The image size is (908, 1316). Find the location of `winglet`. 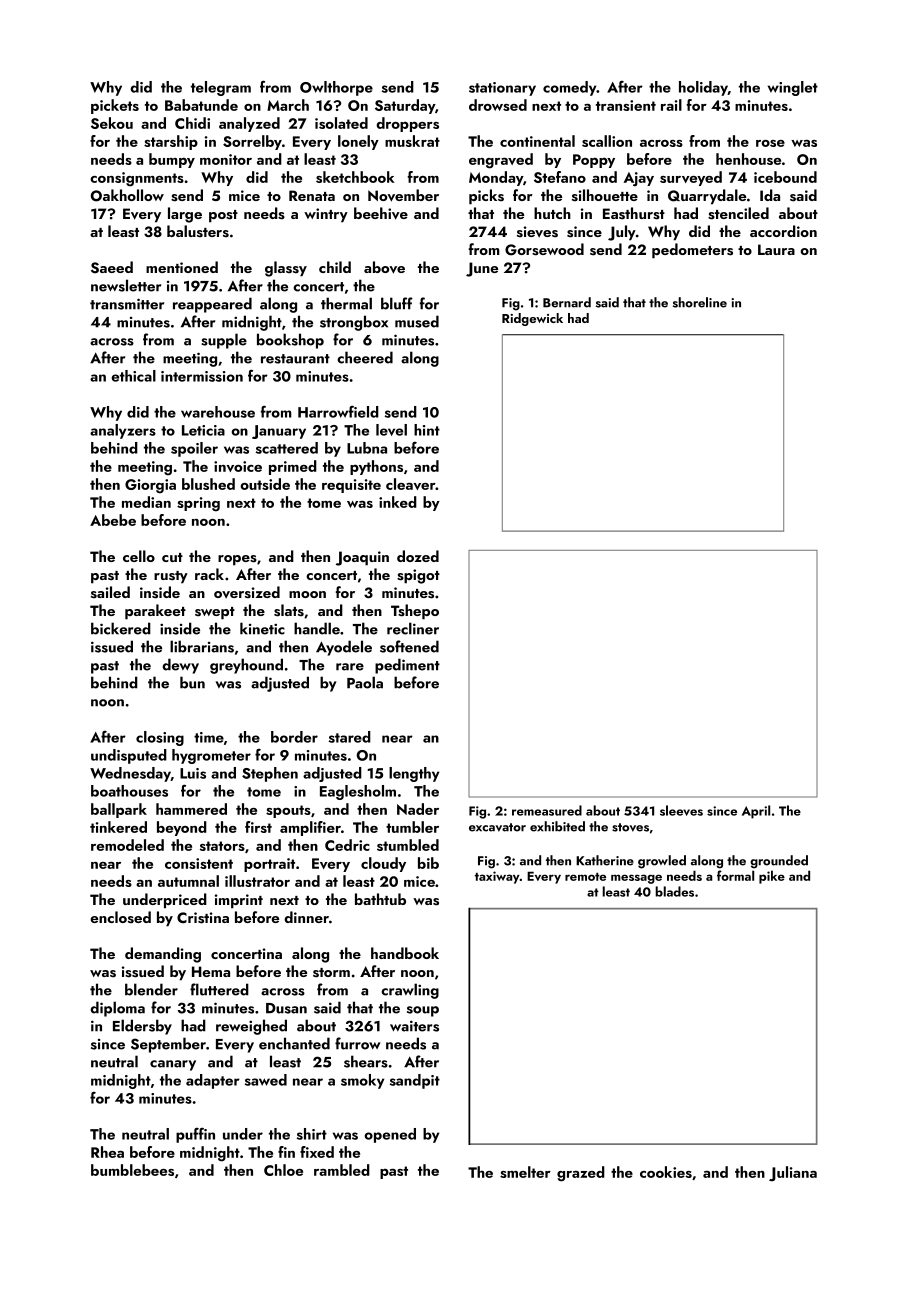

winglet is located at coordinates (793, 88).
